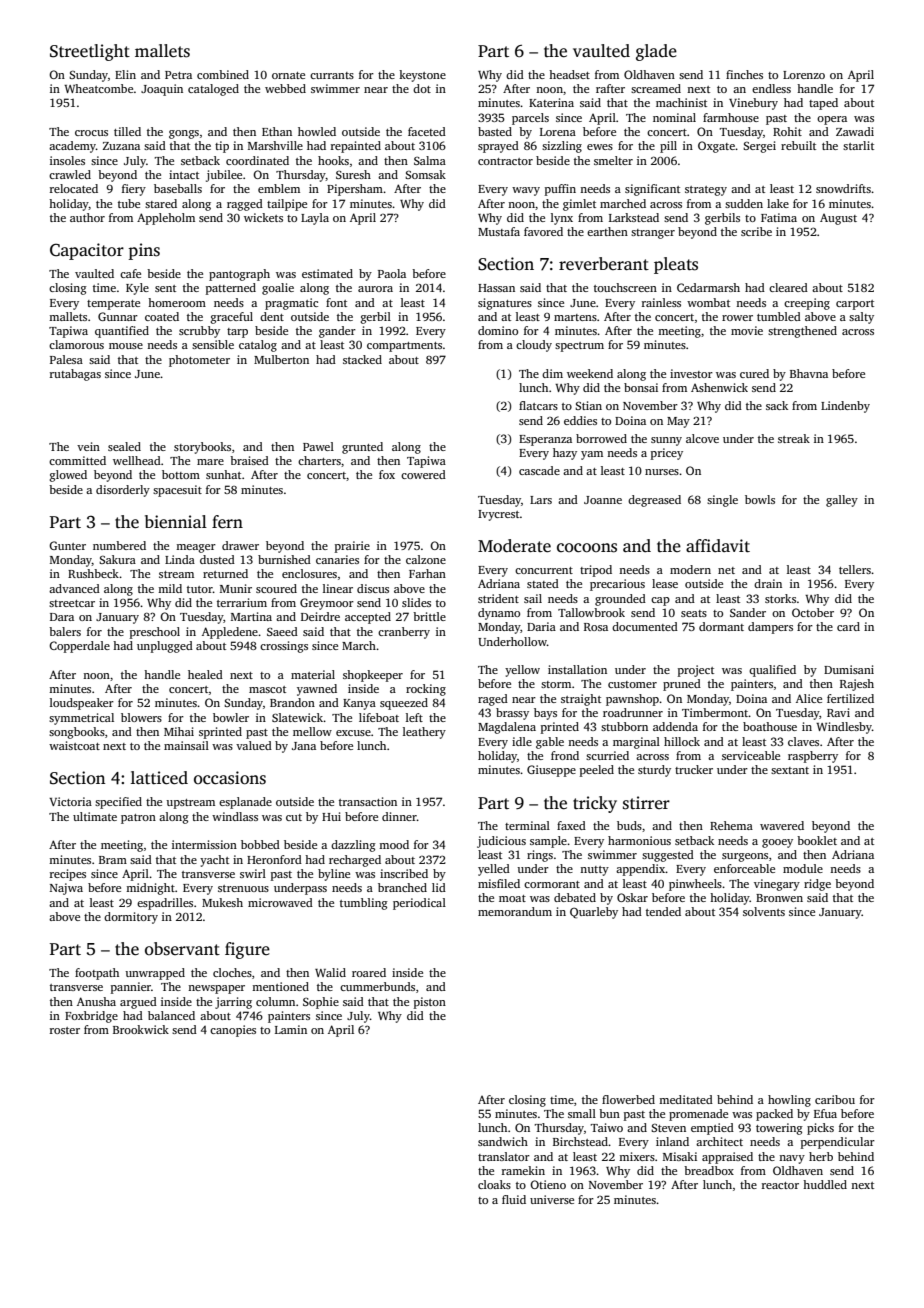 The width and height of the screenshot is (924, 1308). What do you see at coordinates (855, 305) in the screenshot?
I see `carport` at bounding box center [855, 305].
